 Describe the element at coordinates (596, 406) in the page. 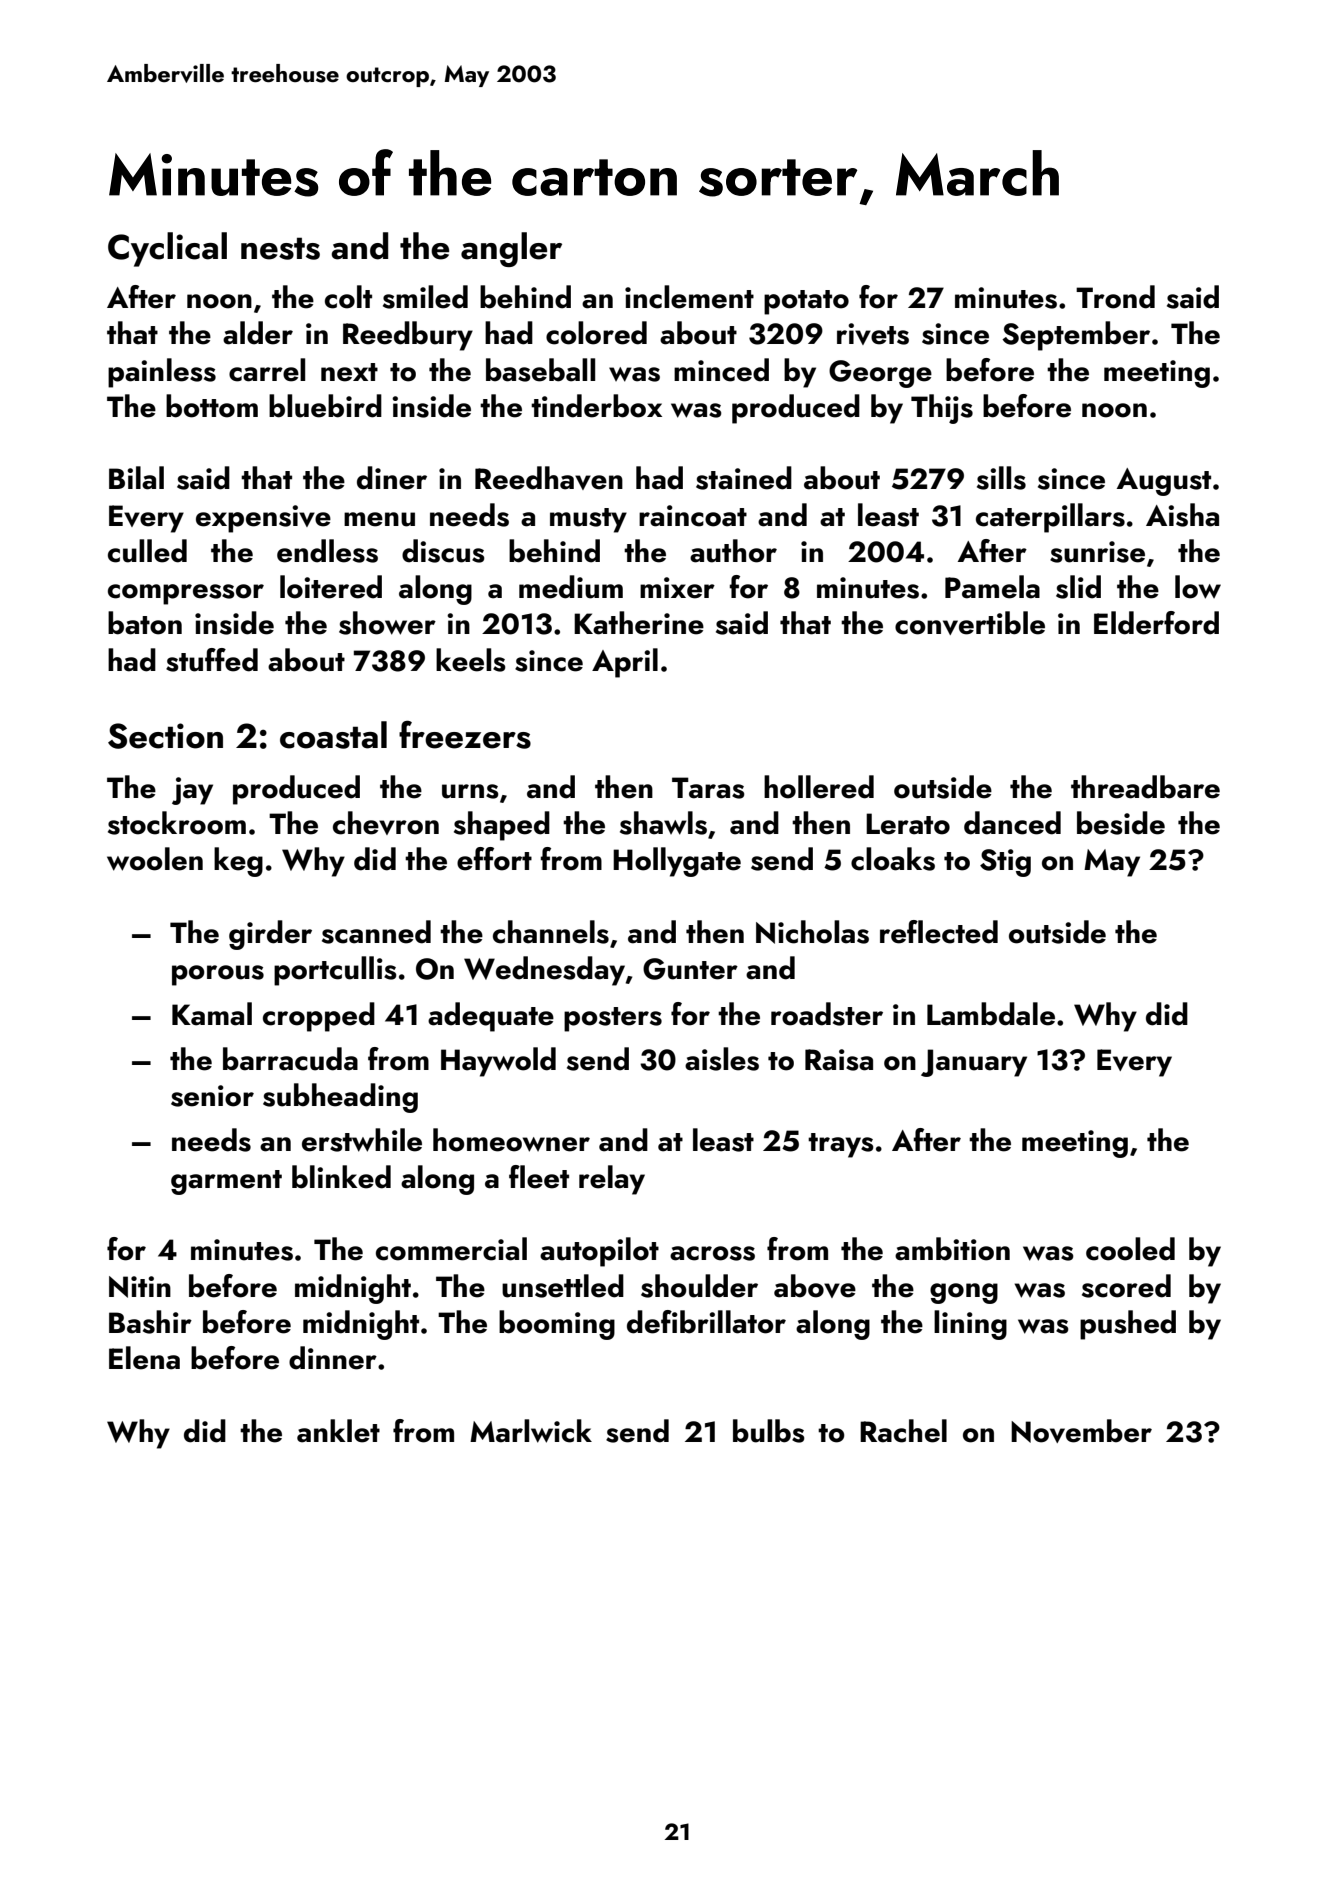

I see `tinderbox` at that location.
